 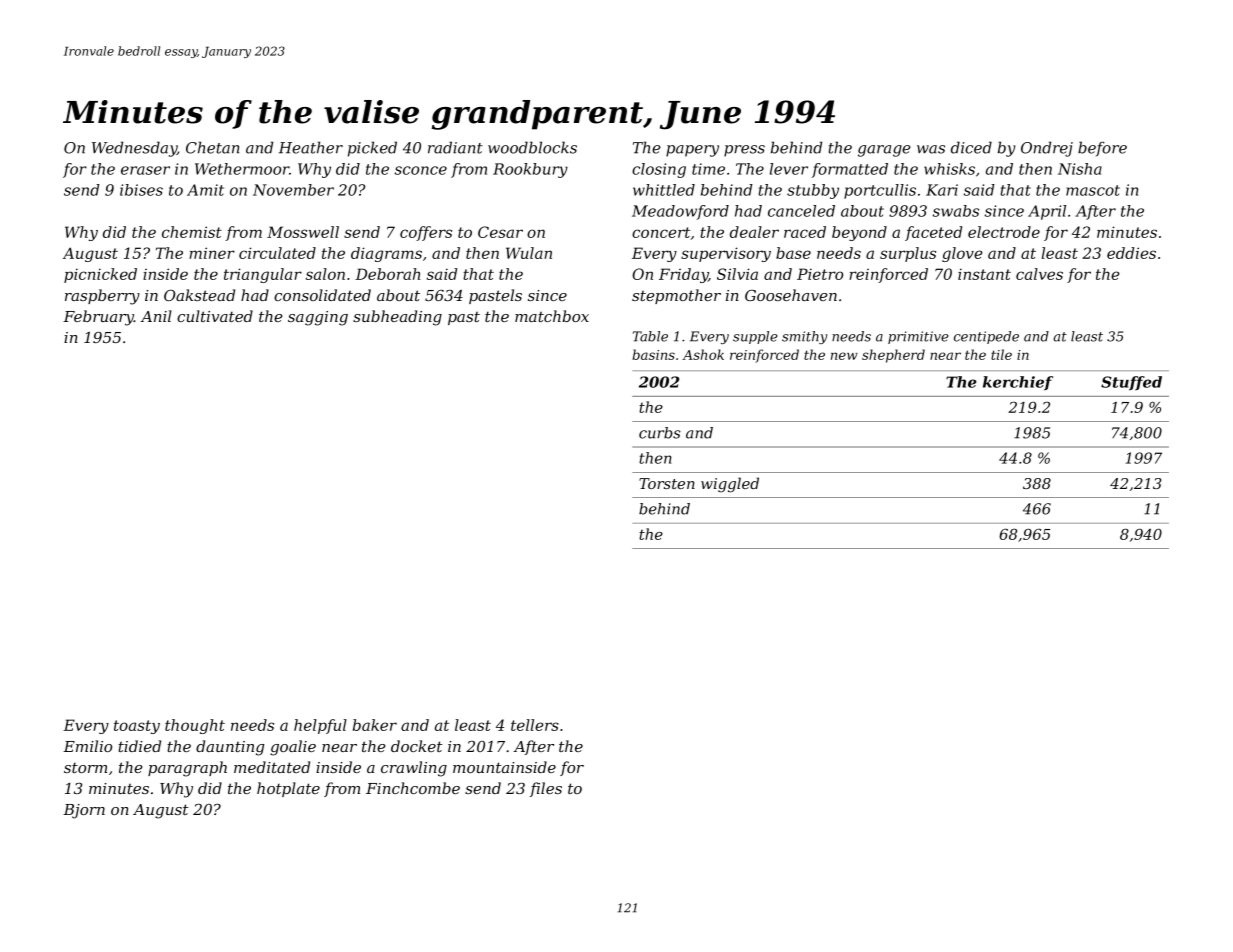 I want to click on Torsten, so click(x=667, y=483).
